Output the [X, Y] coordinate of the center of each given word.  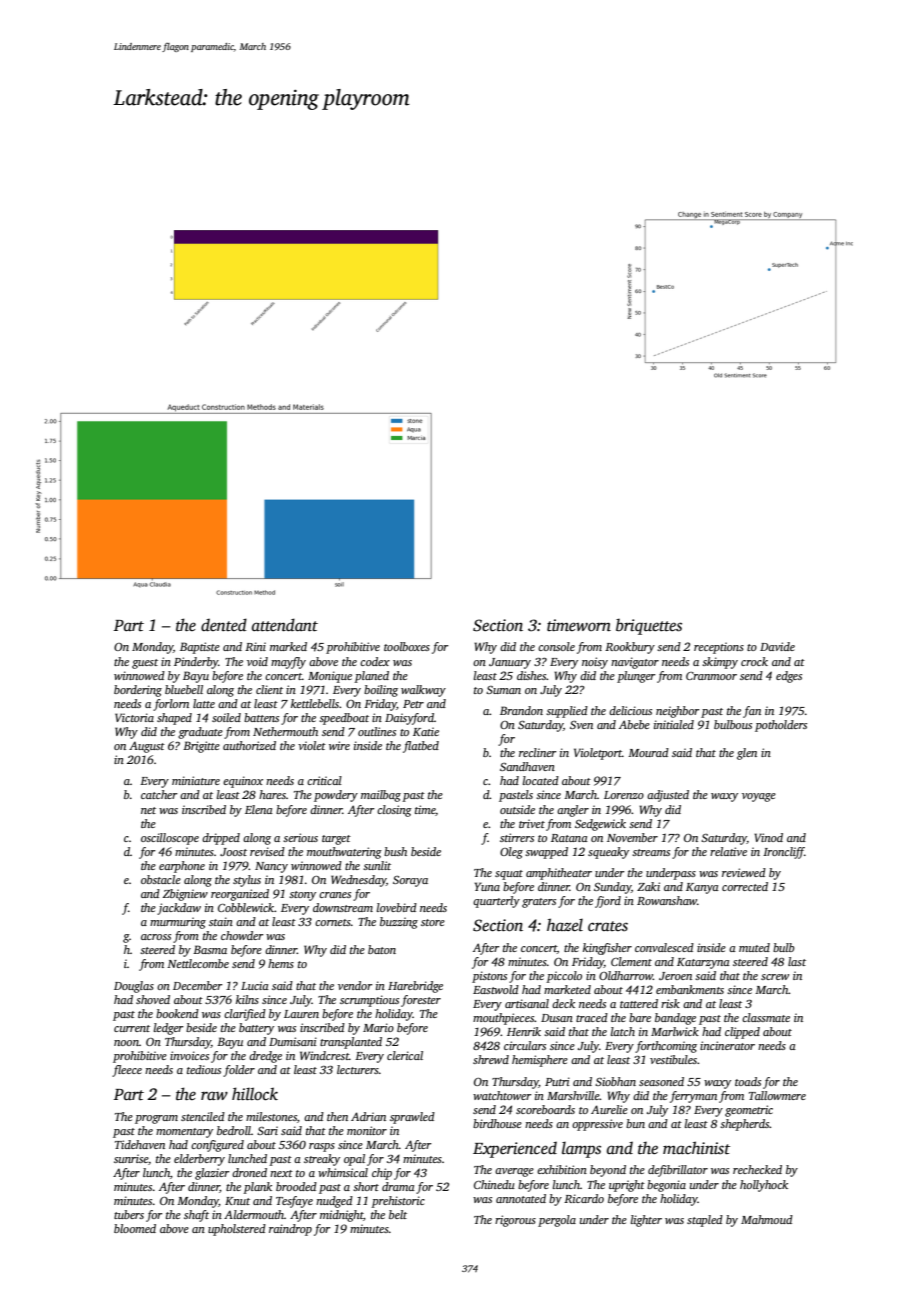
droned [249, 1172]
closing [394, 811]
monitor [367, 1130]
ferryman [693, 1097]
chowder [242, 935]
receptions [719, 648]
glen [747, 754]
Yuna [487, 886]
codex [375, 661]
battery [256, 1029]
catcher [159, 794]
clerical [405, 1055]
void [257, 661]
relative [728, 851]
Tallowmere [777, 1095]
